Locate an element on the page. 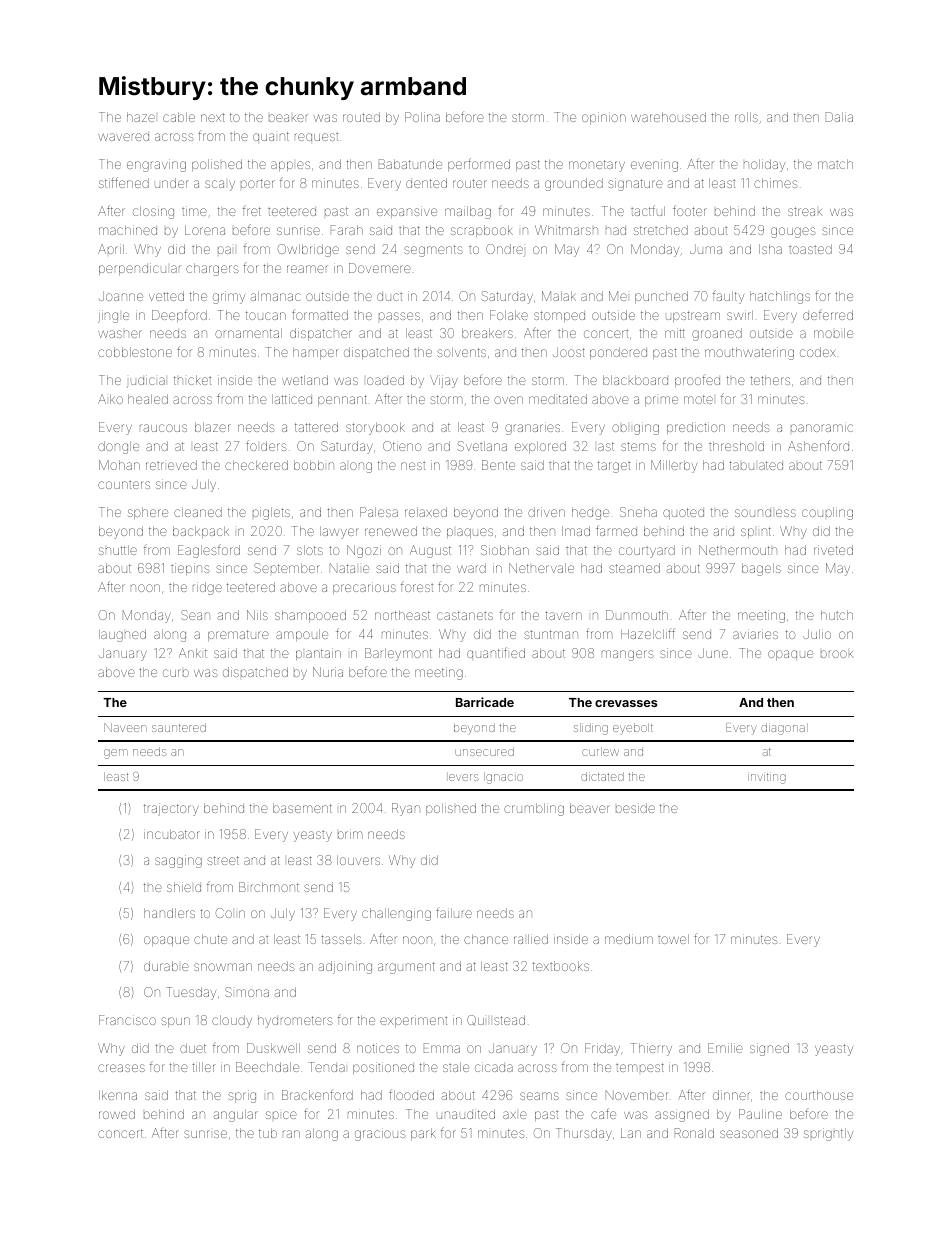 This document has height=1233, width=952. cable is located at coordinates (179, 117).
